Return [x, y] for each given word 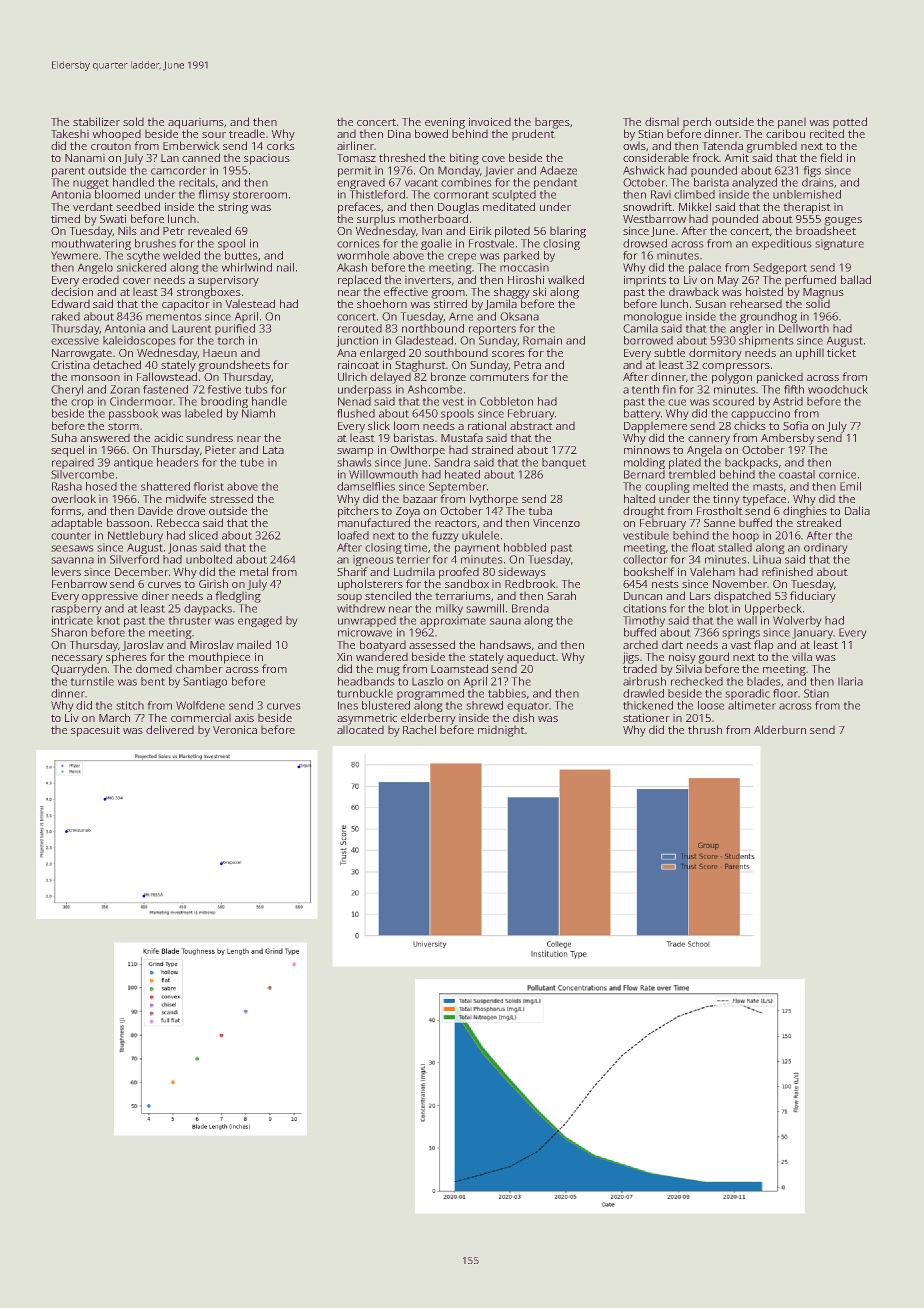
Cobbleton [506, 401]
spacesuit [95, 731]
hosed [101, 486]
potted [850, 123]
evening [445, 123]
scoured [733, 401]
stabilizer [96, 121]
